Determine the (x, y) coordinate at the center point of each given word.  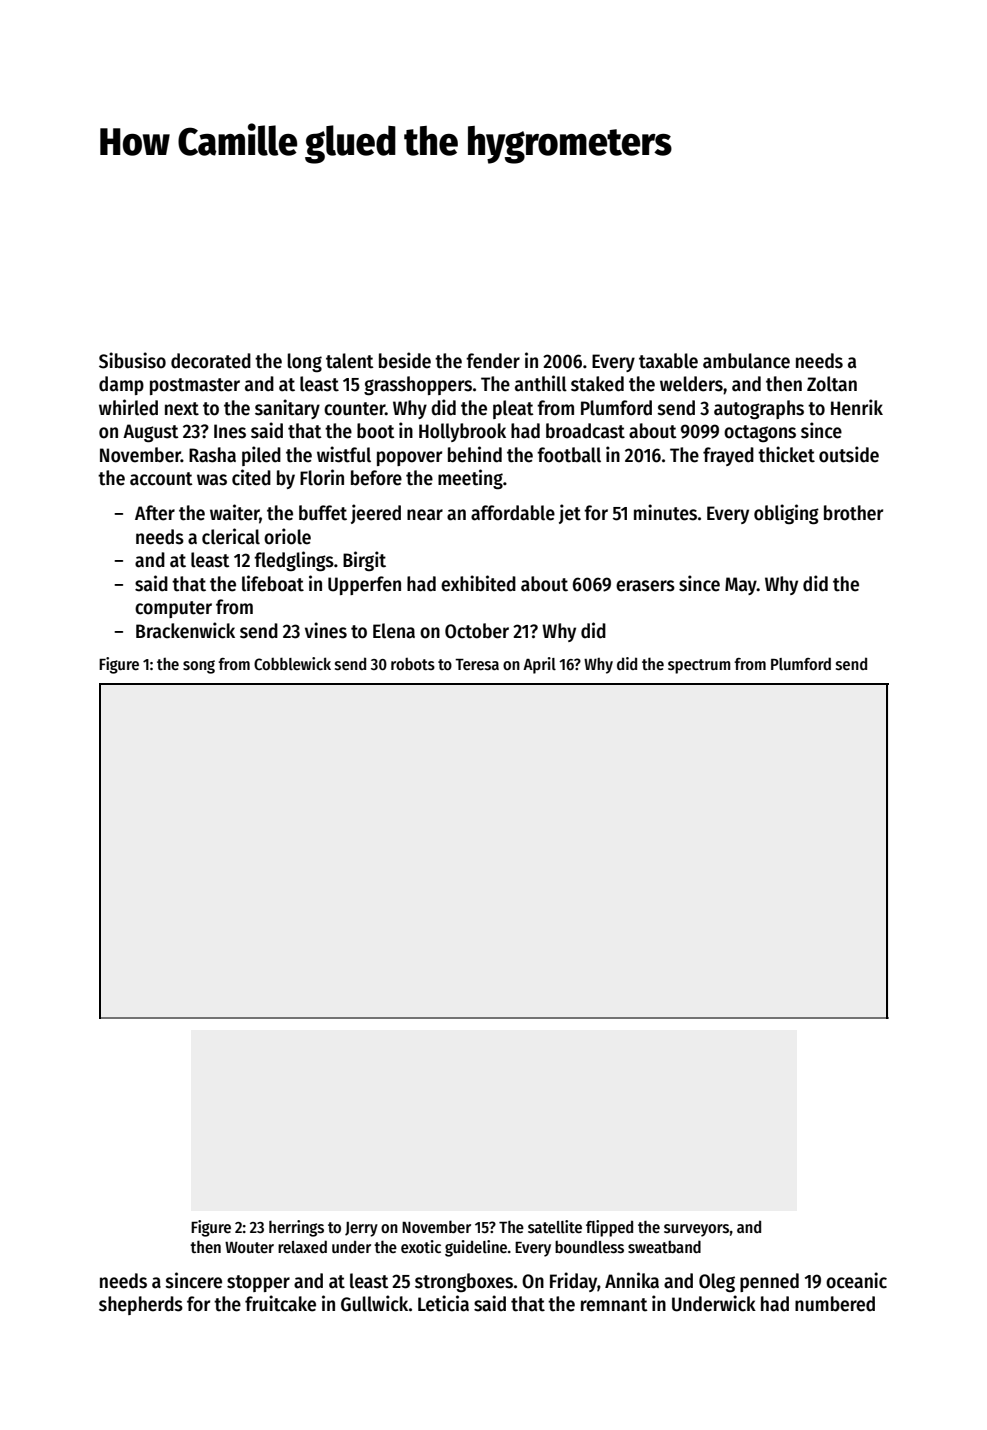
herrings (296, 1228)
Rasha (212, 455)
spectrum (699, 666)
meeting (470, 479)
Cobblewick (292, 663)
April (539, 665)
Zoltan (832, 384)
